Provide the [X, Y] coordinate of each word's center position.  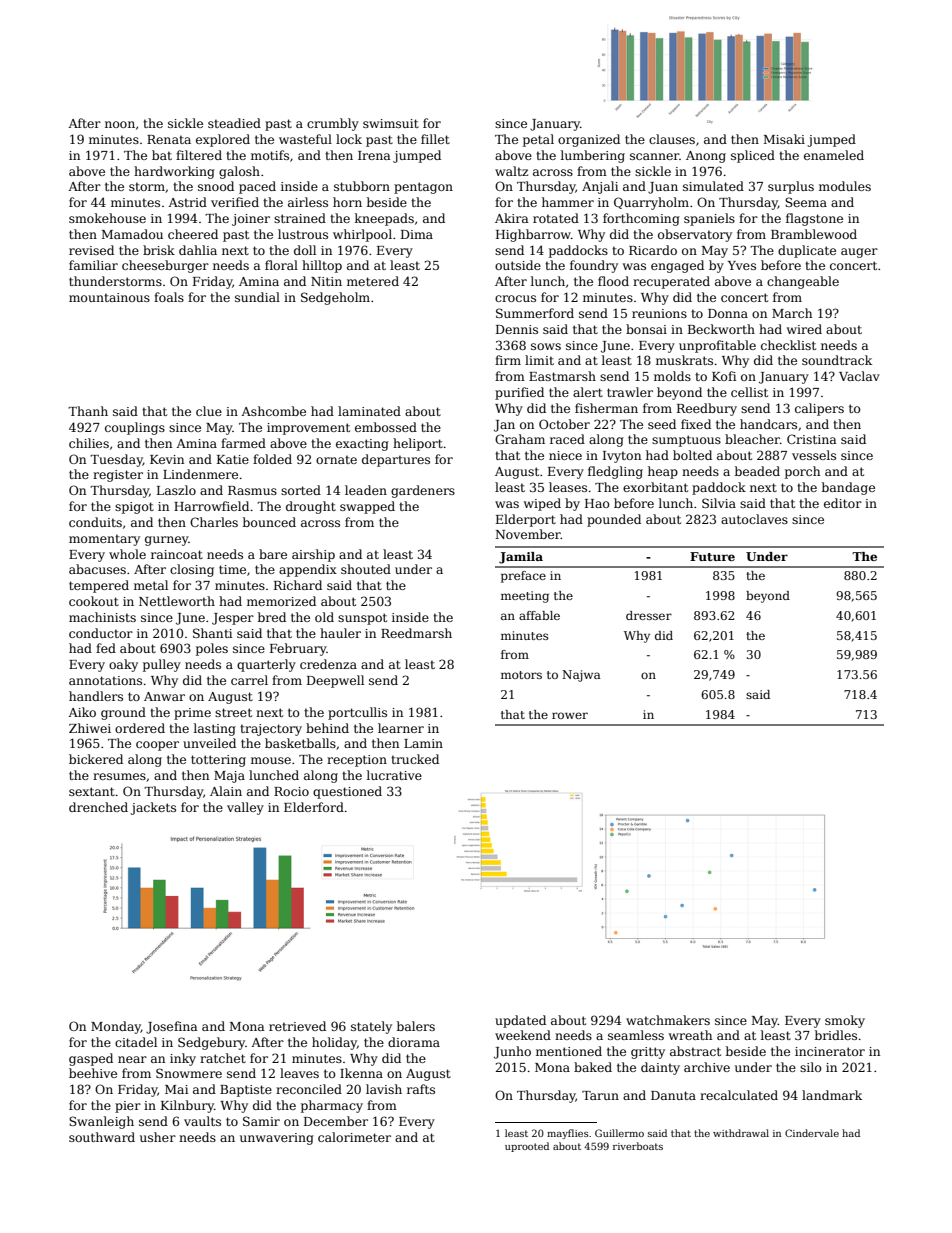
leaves [299, 1073]
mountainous [109, 297]
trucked [415, 759]
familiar [93, 265]
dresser [649, 615]
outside [518, 265]
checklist [788, 345]
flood [613, 281]
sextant [92, 791]
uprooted [527, 1147]
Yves [742, 265]
